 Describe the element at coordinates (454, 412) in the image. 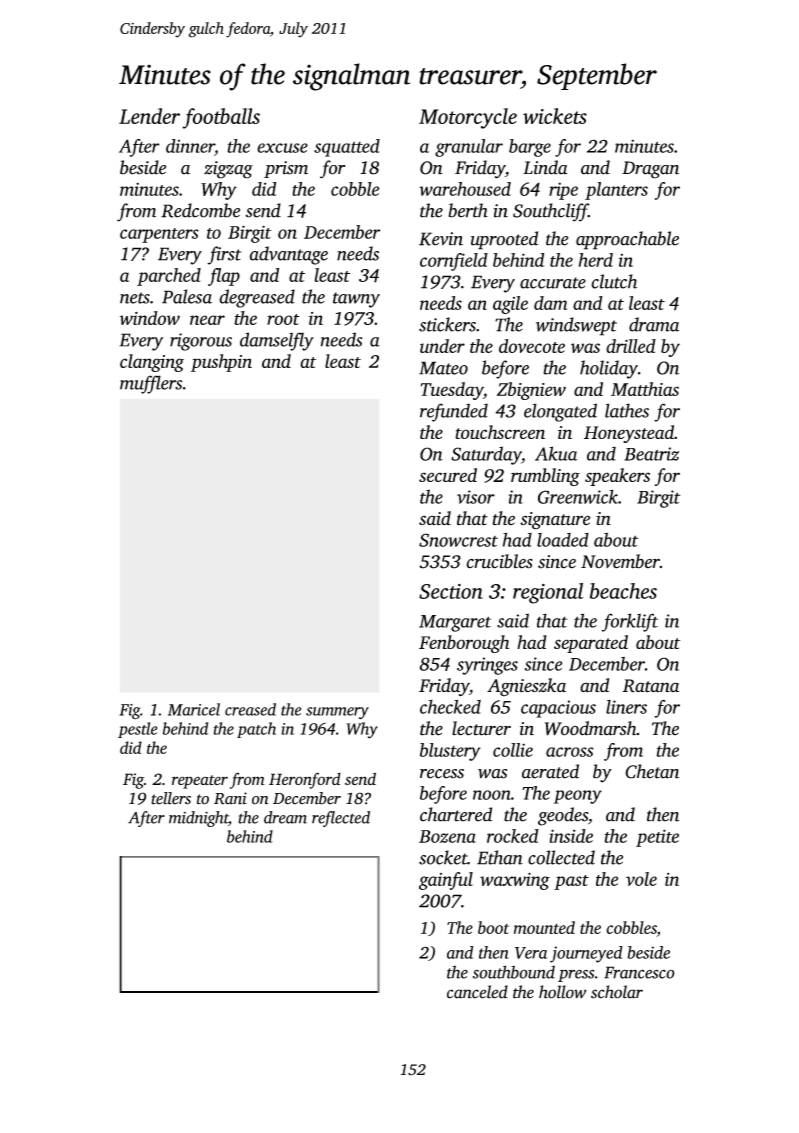

I see `refunded` at that location.
